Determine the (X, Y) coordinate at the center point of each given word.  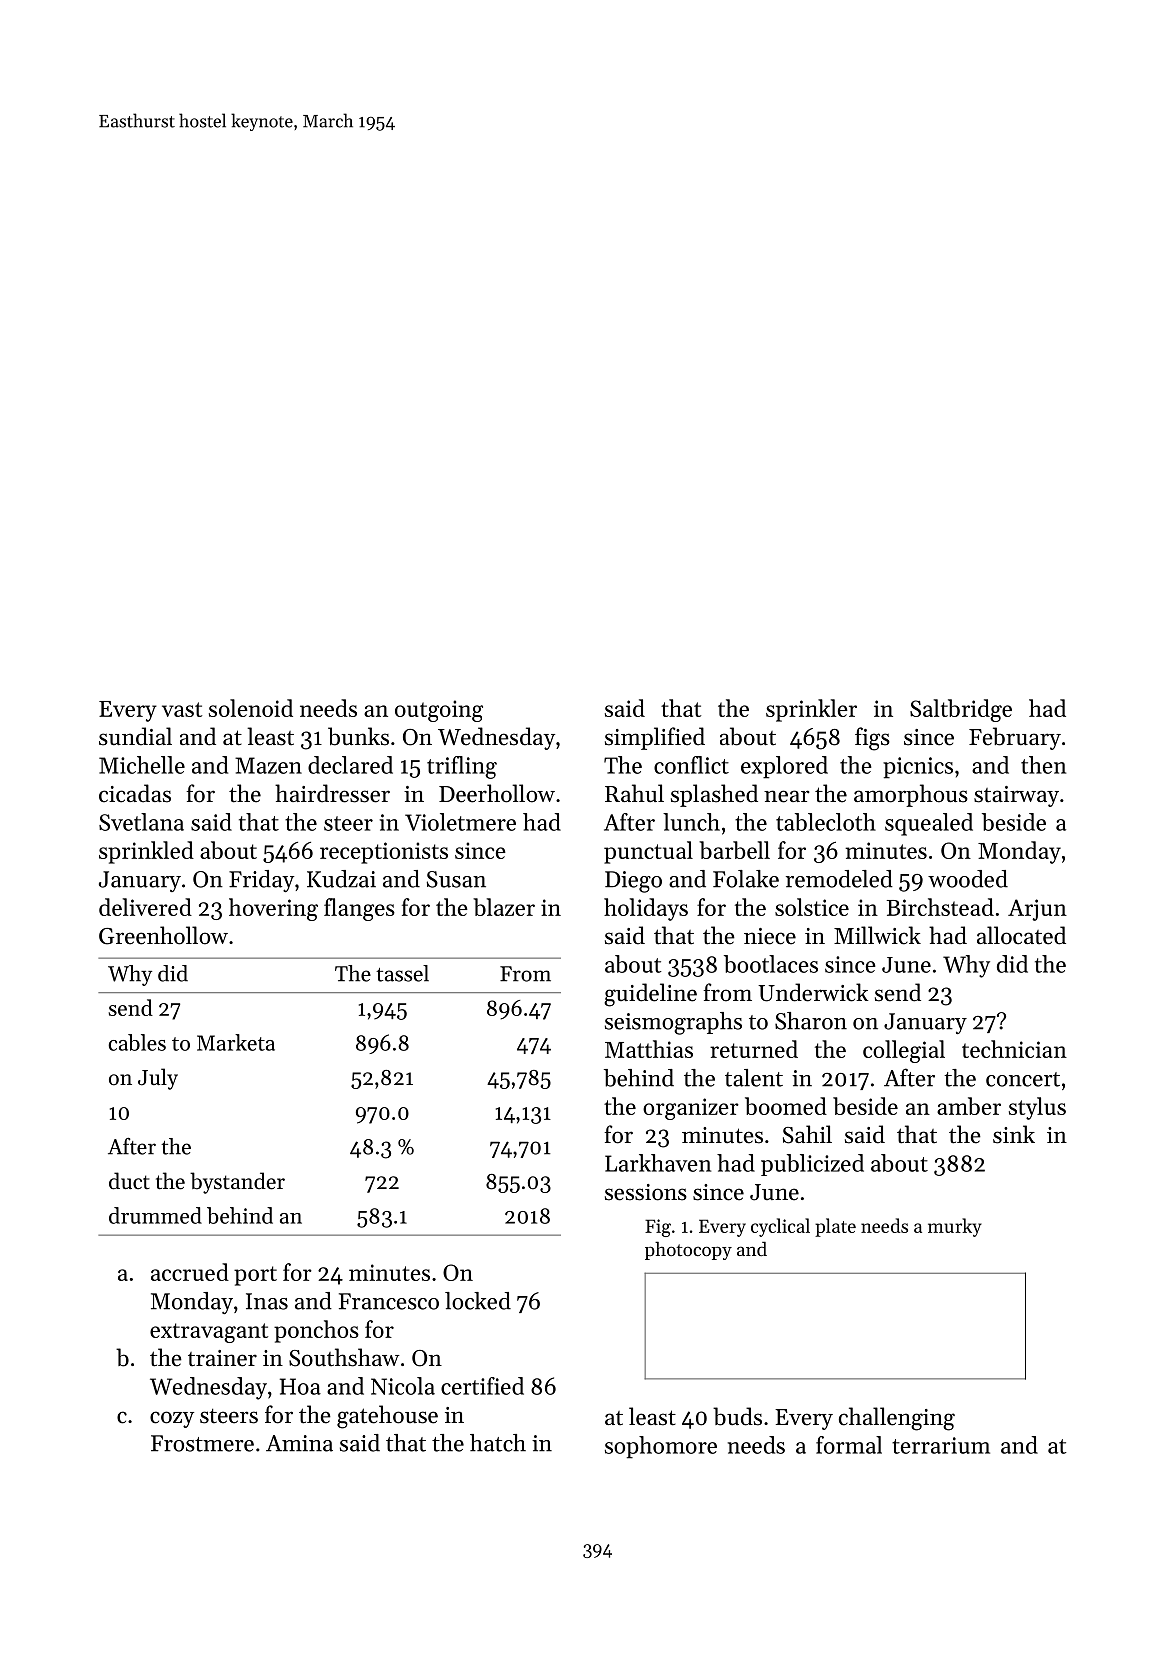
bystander (237, 1183)
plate (835, 1227)
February (1015, 738)
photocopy (688, 1250)
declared (350, 765)
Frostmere (202, 1443)
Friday (261, 881)
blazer (504, 907)
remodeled (839, 879)
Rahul (634, 793)
